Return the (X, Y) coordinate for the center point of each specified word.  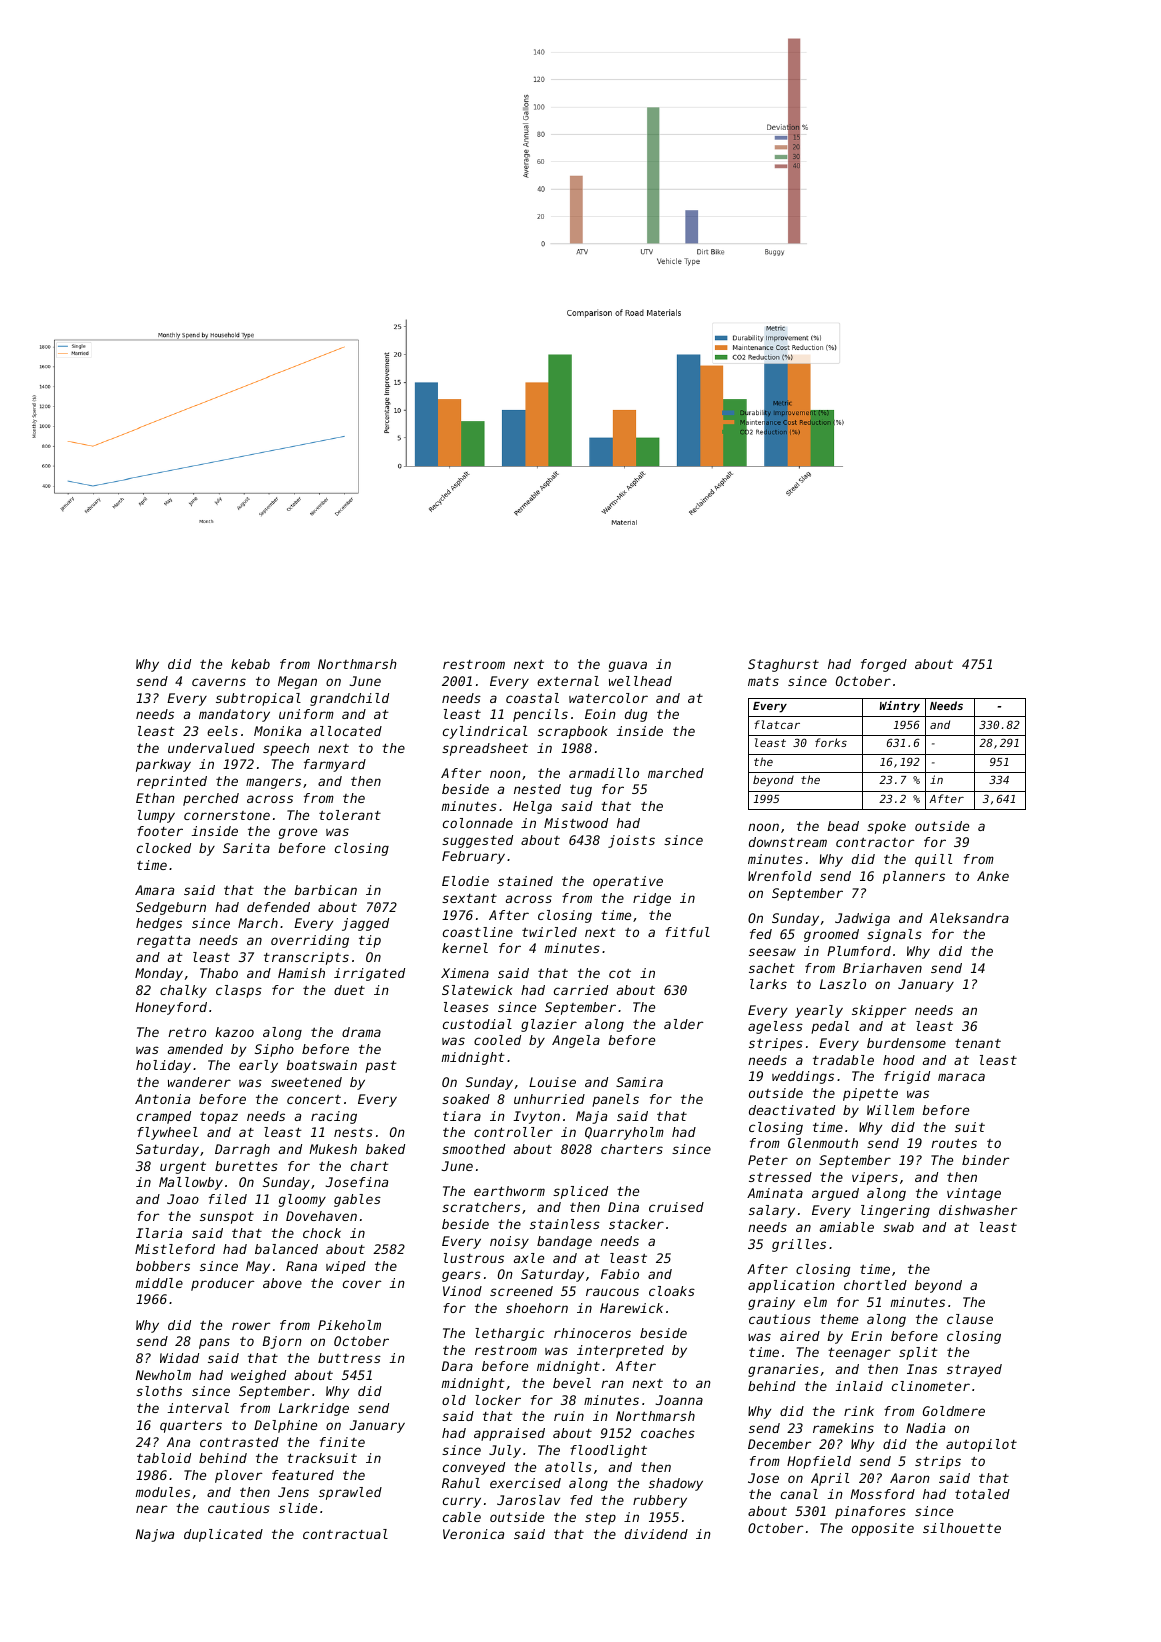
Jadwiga (862, 919)
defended (278, 907)
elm (815, 1302)
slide (298, 1508)
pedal (830, 1027)
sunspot (227, 1218)
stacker (636, 1224)
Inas (922, 1369)
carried (581, 990)
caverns (219, 682)
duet (349, 990)
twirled (549, 932)
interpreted (620, 1351)
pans (214, 1343)
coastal (532, 698)
